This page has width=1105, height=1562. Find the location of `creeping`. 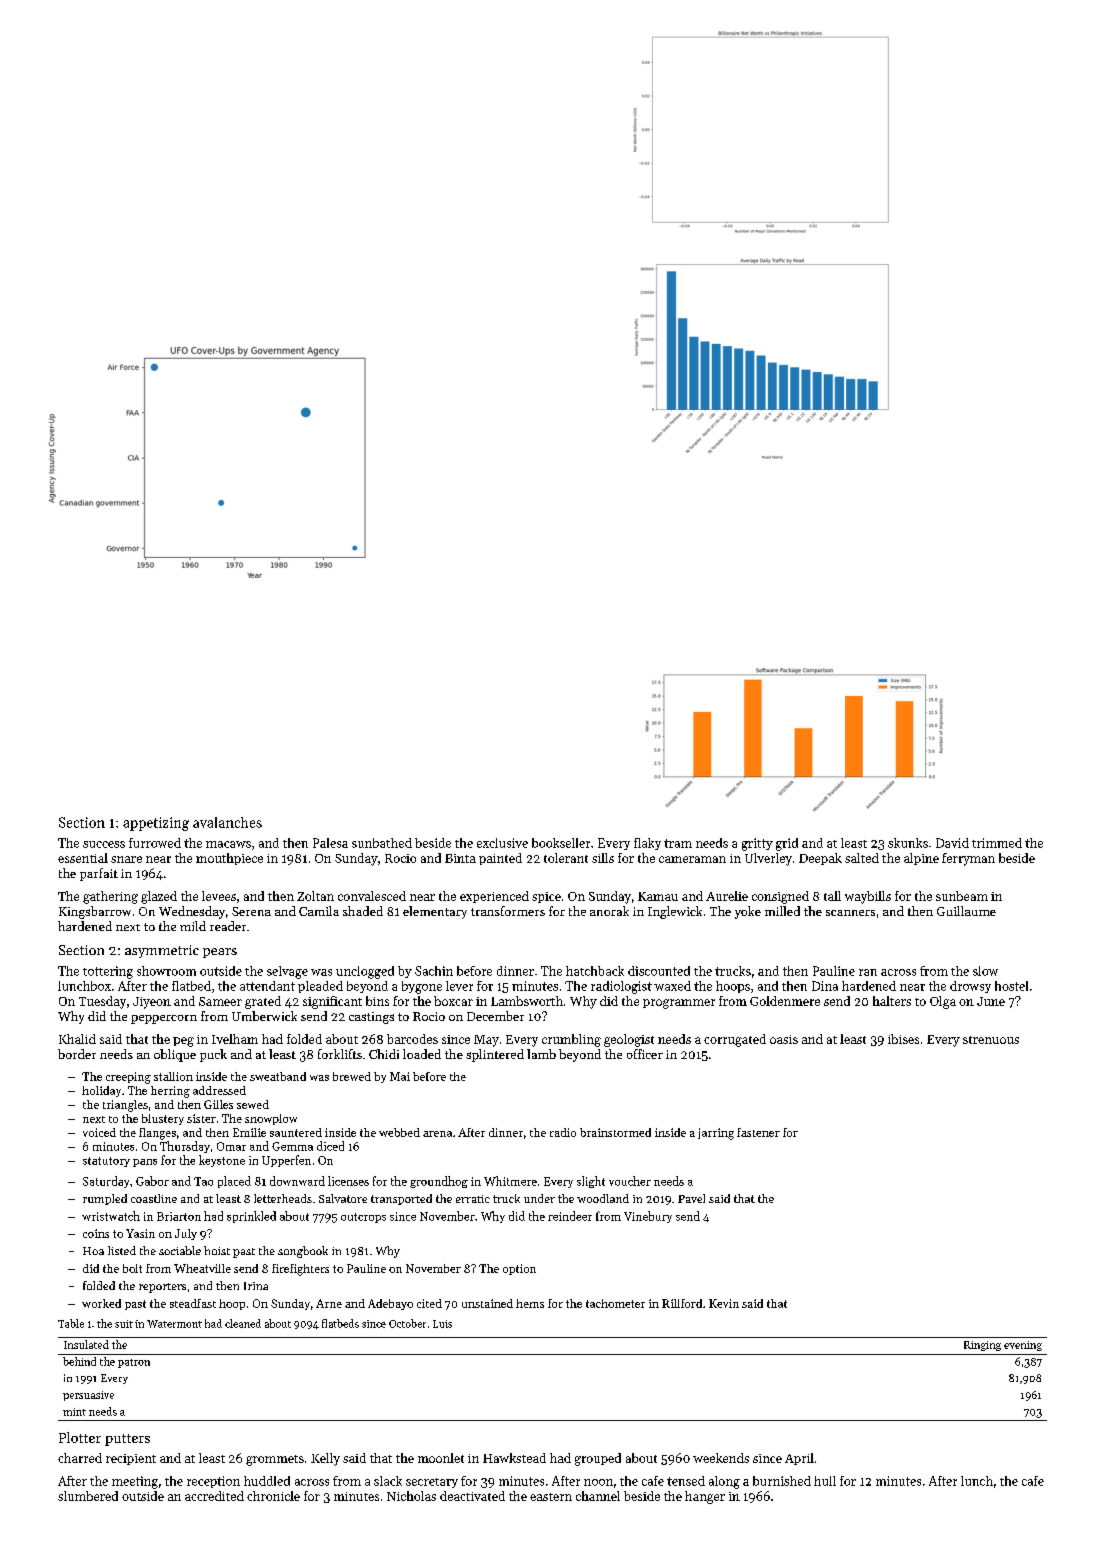

creeping is located at coordinates (128, 1078).
